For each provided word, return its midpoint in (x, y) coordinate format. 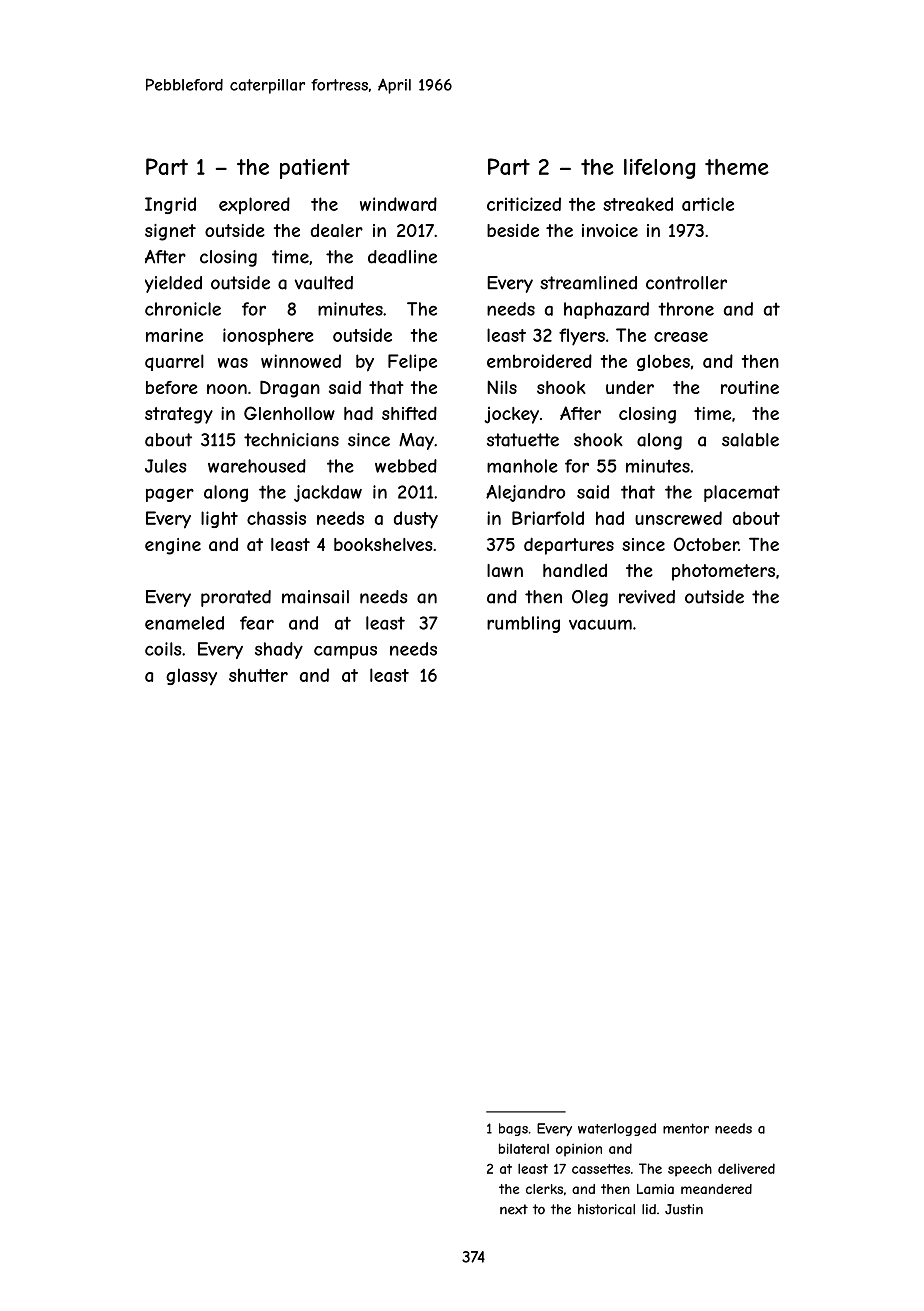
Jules (166, 466)
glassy (191, 676)
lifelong (660, 169)
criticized (524, 204)
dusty (416, 520)
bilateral (524, 1148)
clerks (544, 1189)
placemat (742, 493)
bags (513, 1129)
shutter (258, 675)
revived (647, 597)
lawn (505, 570)
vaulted (323, 283)
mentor (686, 1128)
